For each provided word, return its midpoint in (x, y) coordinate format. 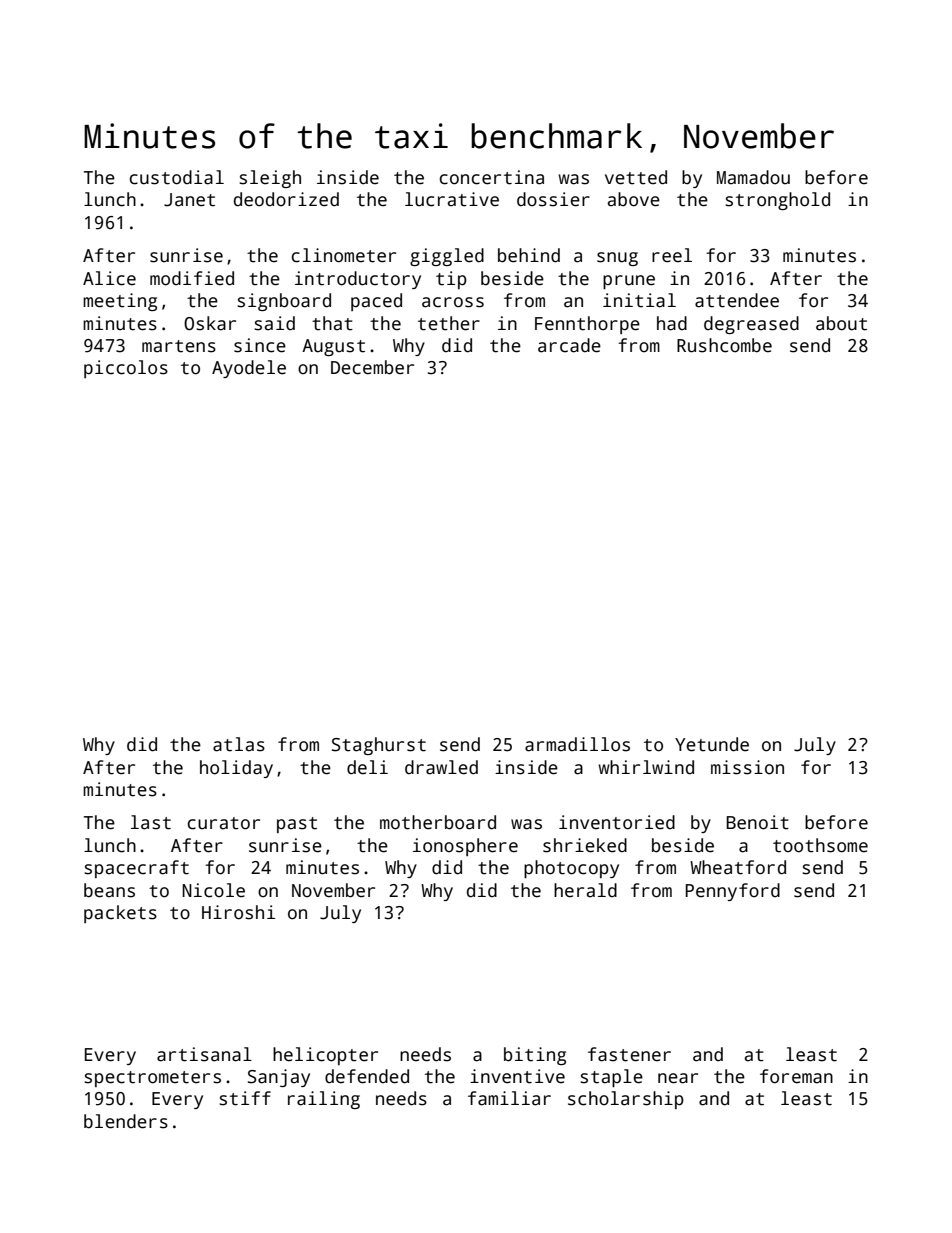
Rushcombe (724, 345)
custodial (177, 177)
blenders (126, 1121)
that (332, 323)
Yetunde (712, 744)
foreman (796, 1076)
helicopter (325, 1056)
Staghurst (379, 746)
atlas (239, 744)
